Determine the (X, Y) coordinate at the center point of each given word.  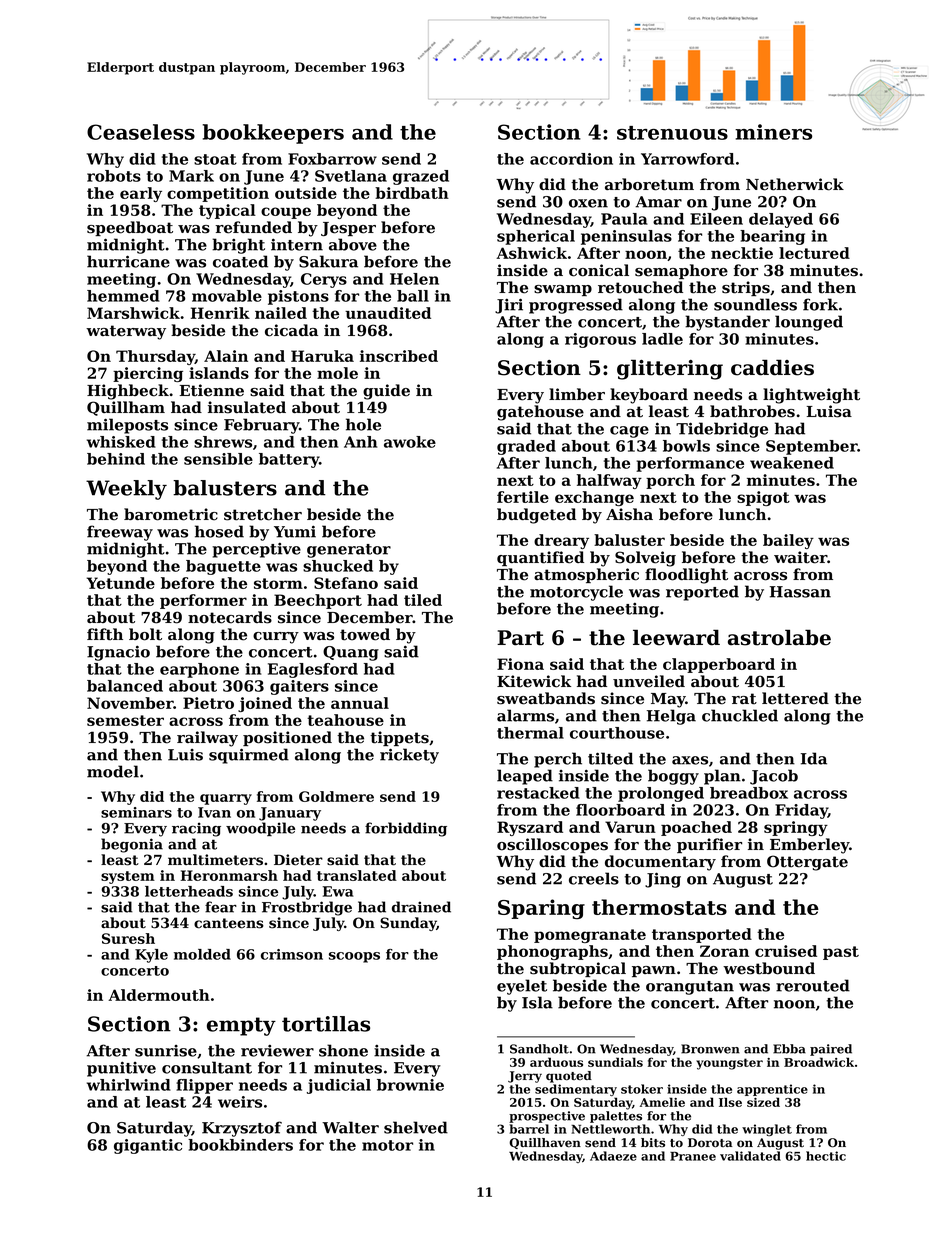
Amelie (662, 1102)
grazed (421, 177)
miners (773, 132)
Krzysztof (242, 1129)
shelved (416, 1127)
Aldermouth (159, 995)
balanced (125, 686)
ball (413, 296)
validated (750, 1156)
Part (520, 638)
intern (297, 244)
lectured (814, 253)
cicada (291, 330)
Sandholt (539, 1049)
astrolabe (779, 637)
